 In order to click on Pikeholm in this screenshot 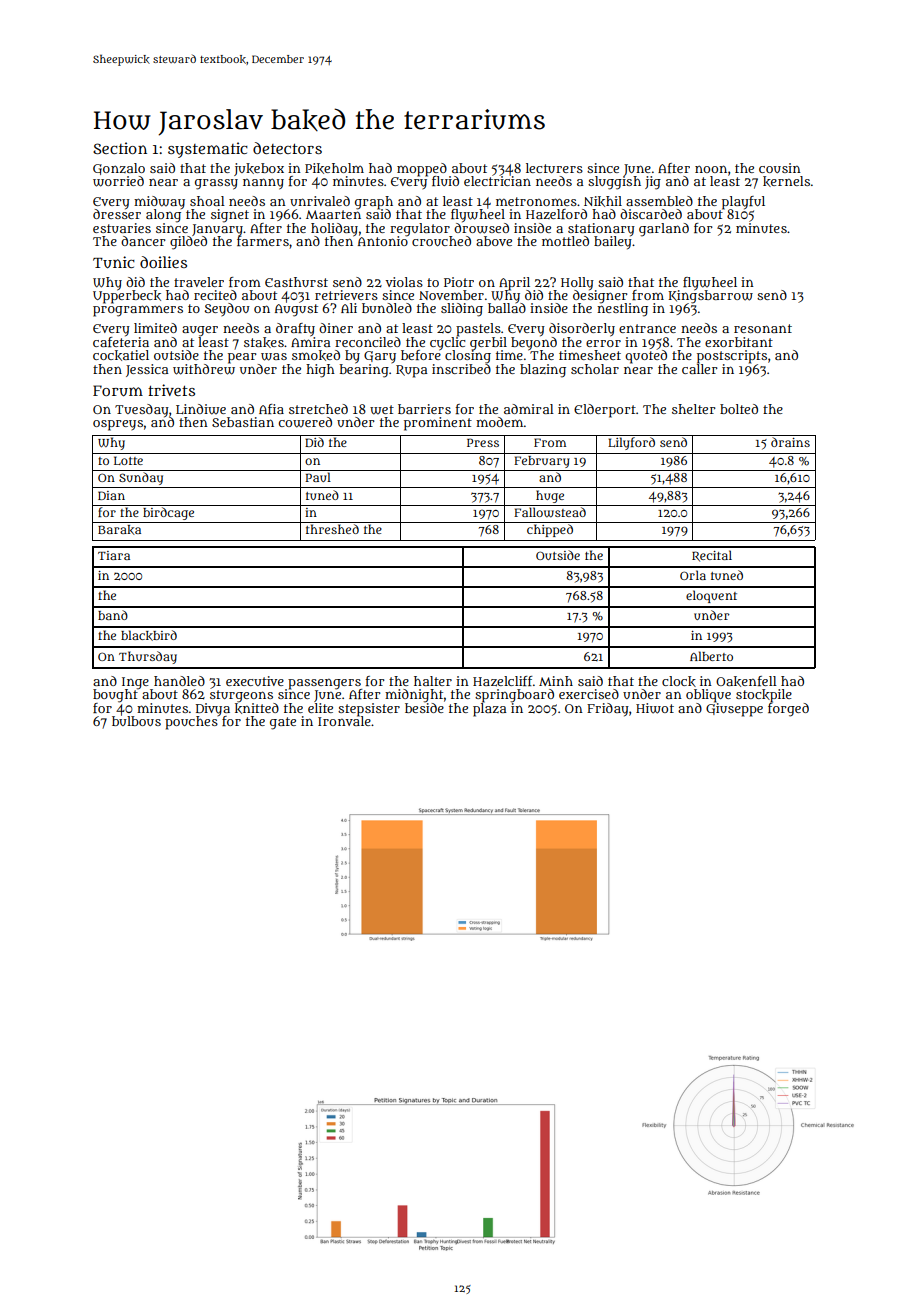, I will do `click(334, 168)`.
